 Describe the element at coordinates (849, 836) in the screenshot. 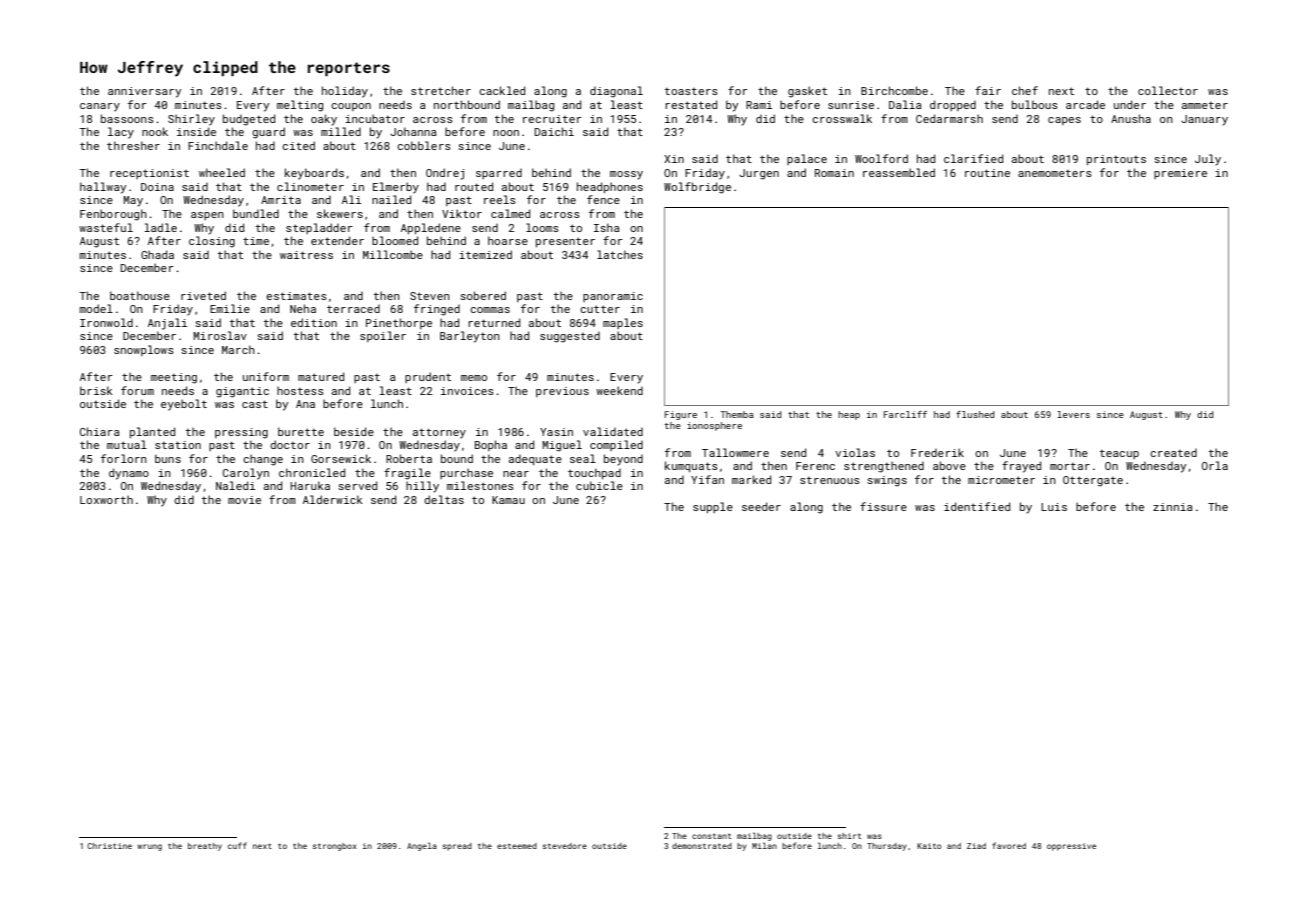

I see `shirt` at that location.
